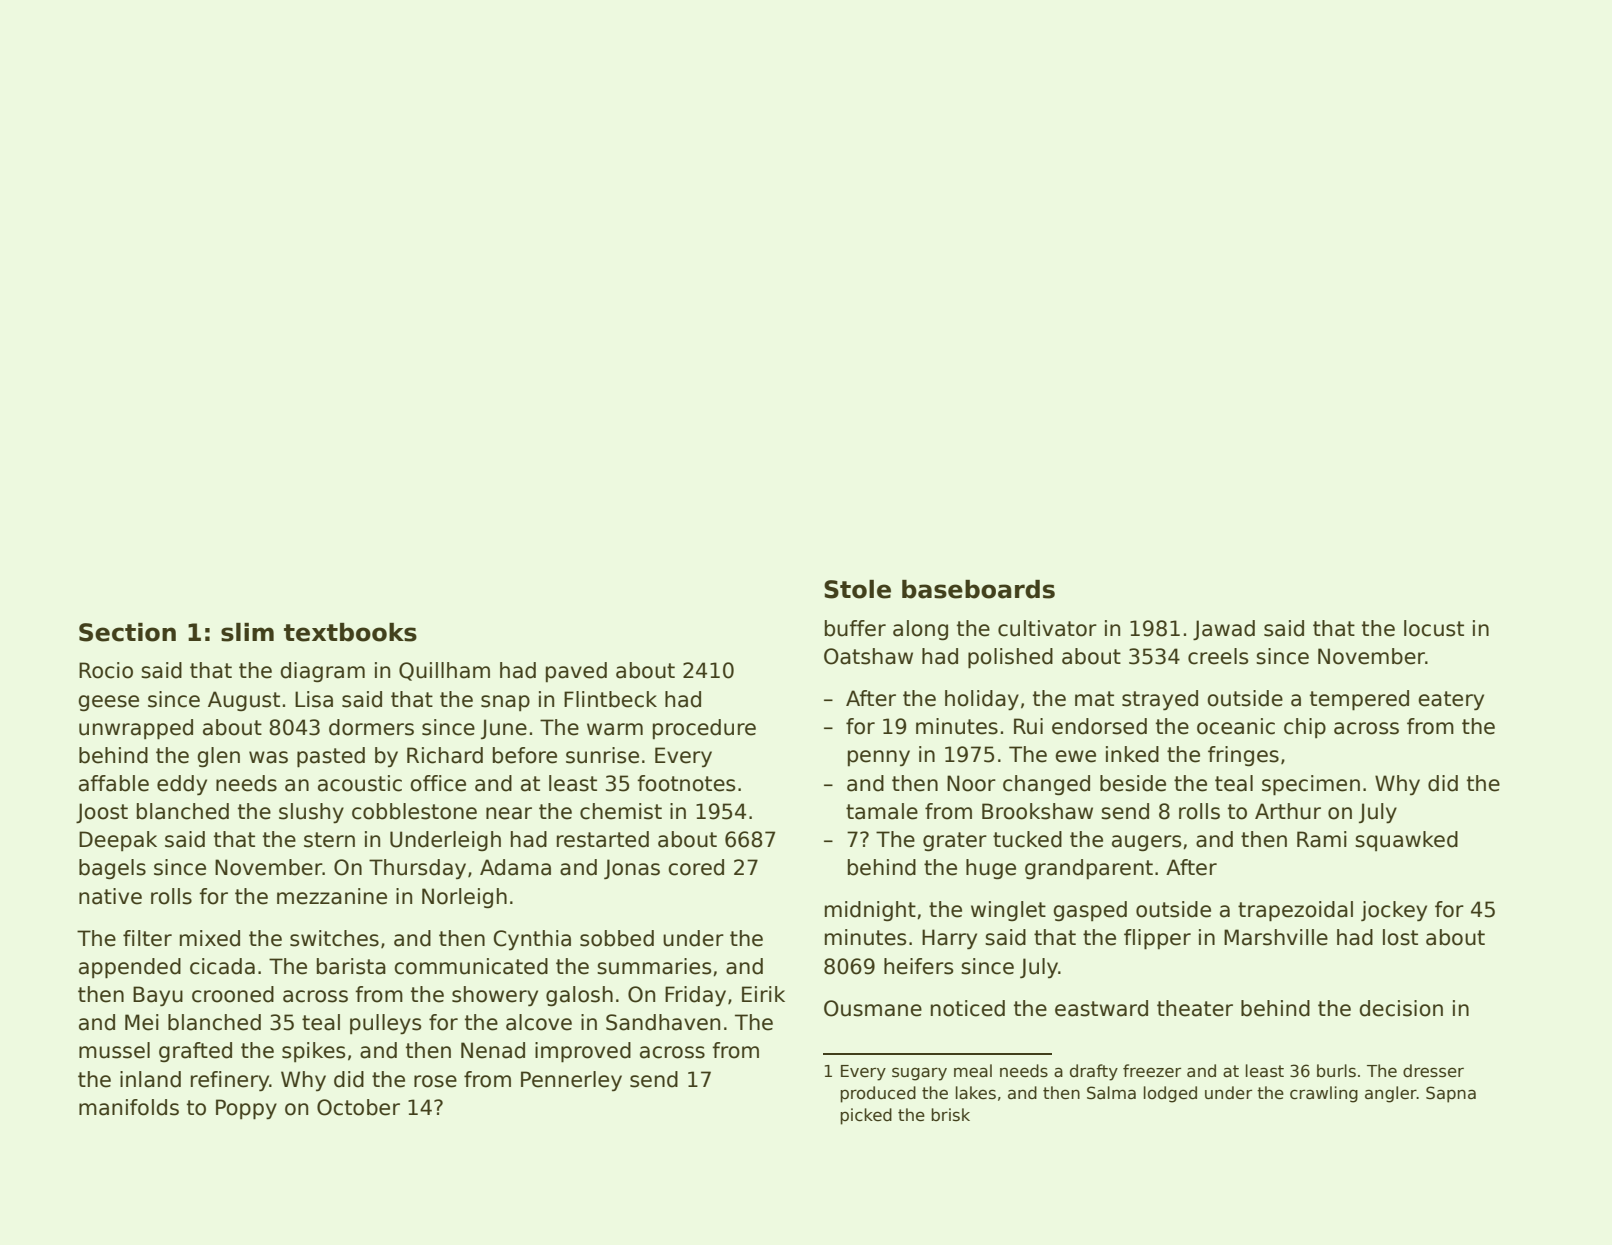 The height and width of the screenshot is (1245, 1612). What do you see at coordinates (950, 1115) in the screenshot?
I see `brisk` at bounding box center [950, 1115].
